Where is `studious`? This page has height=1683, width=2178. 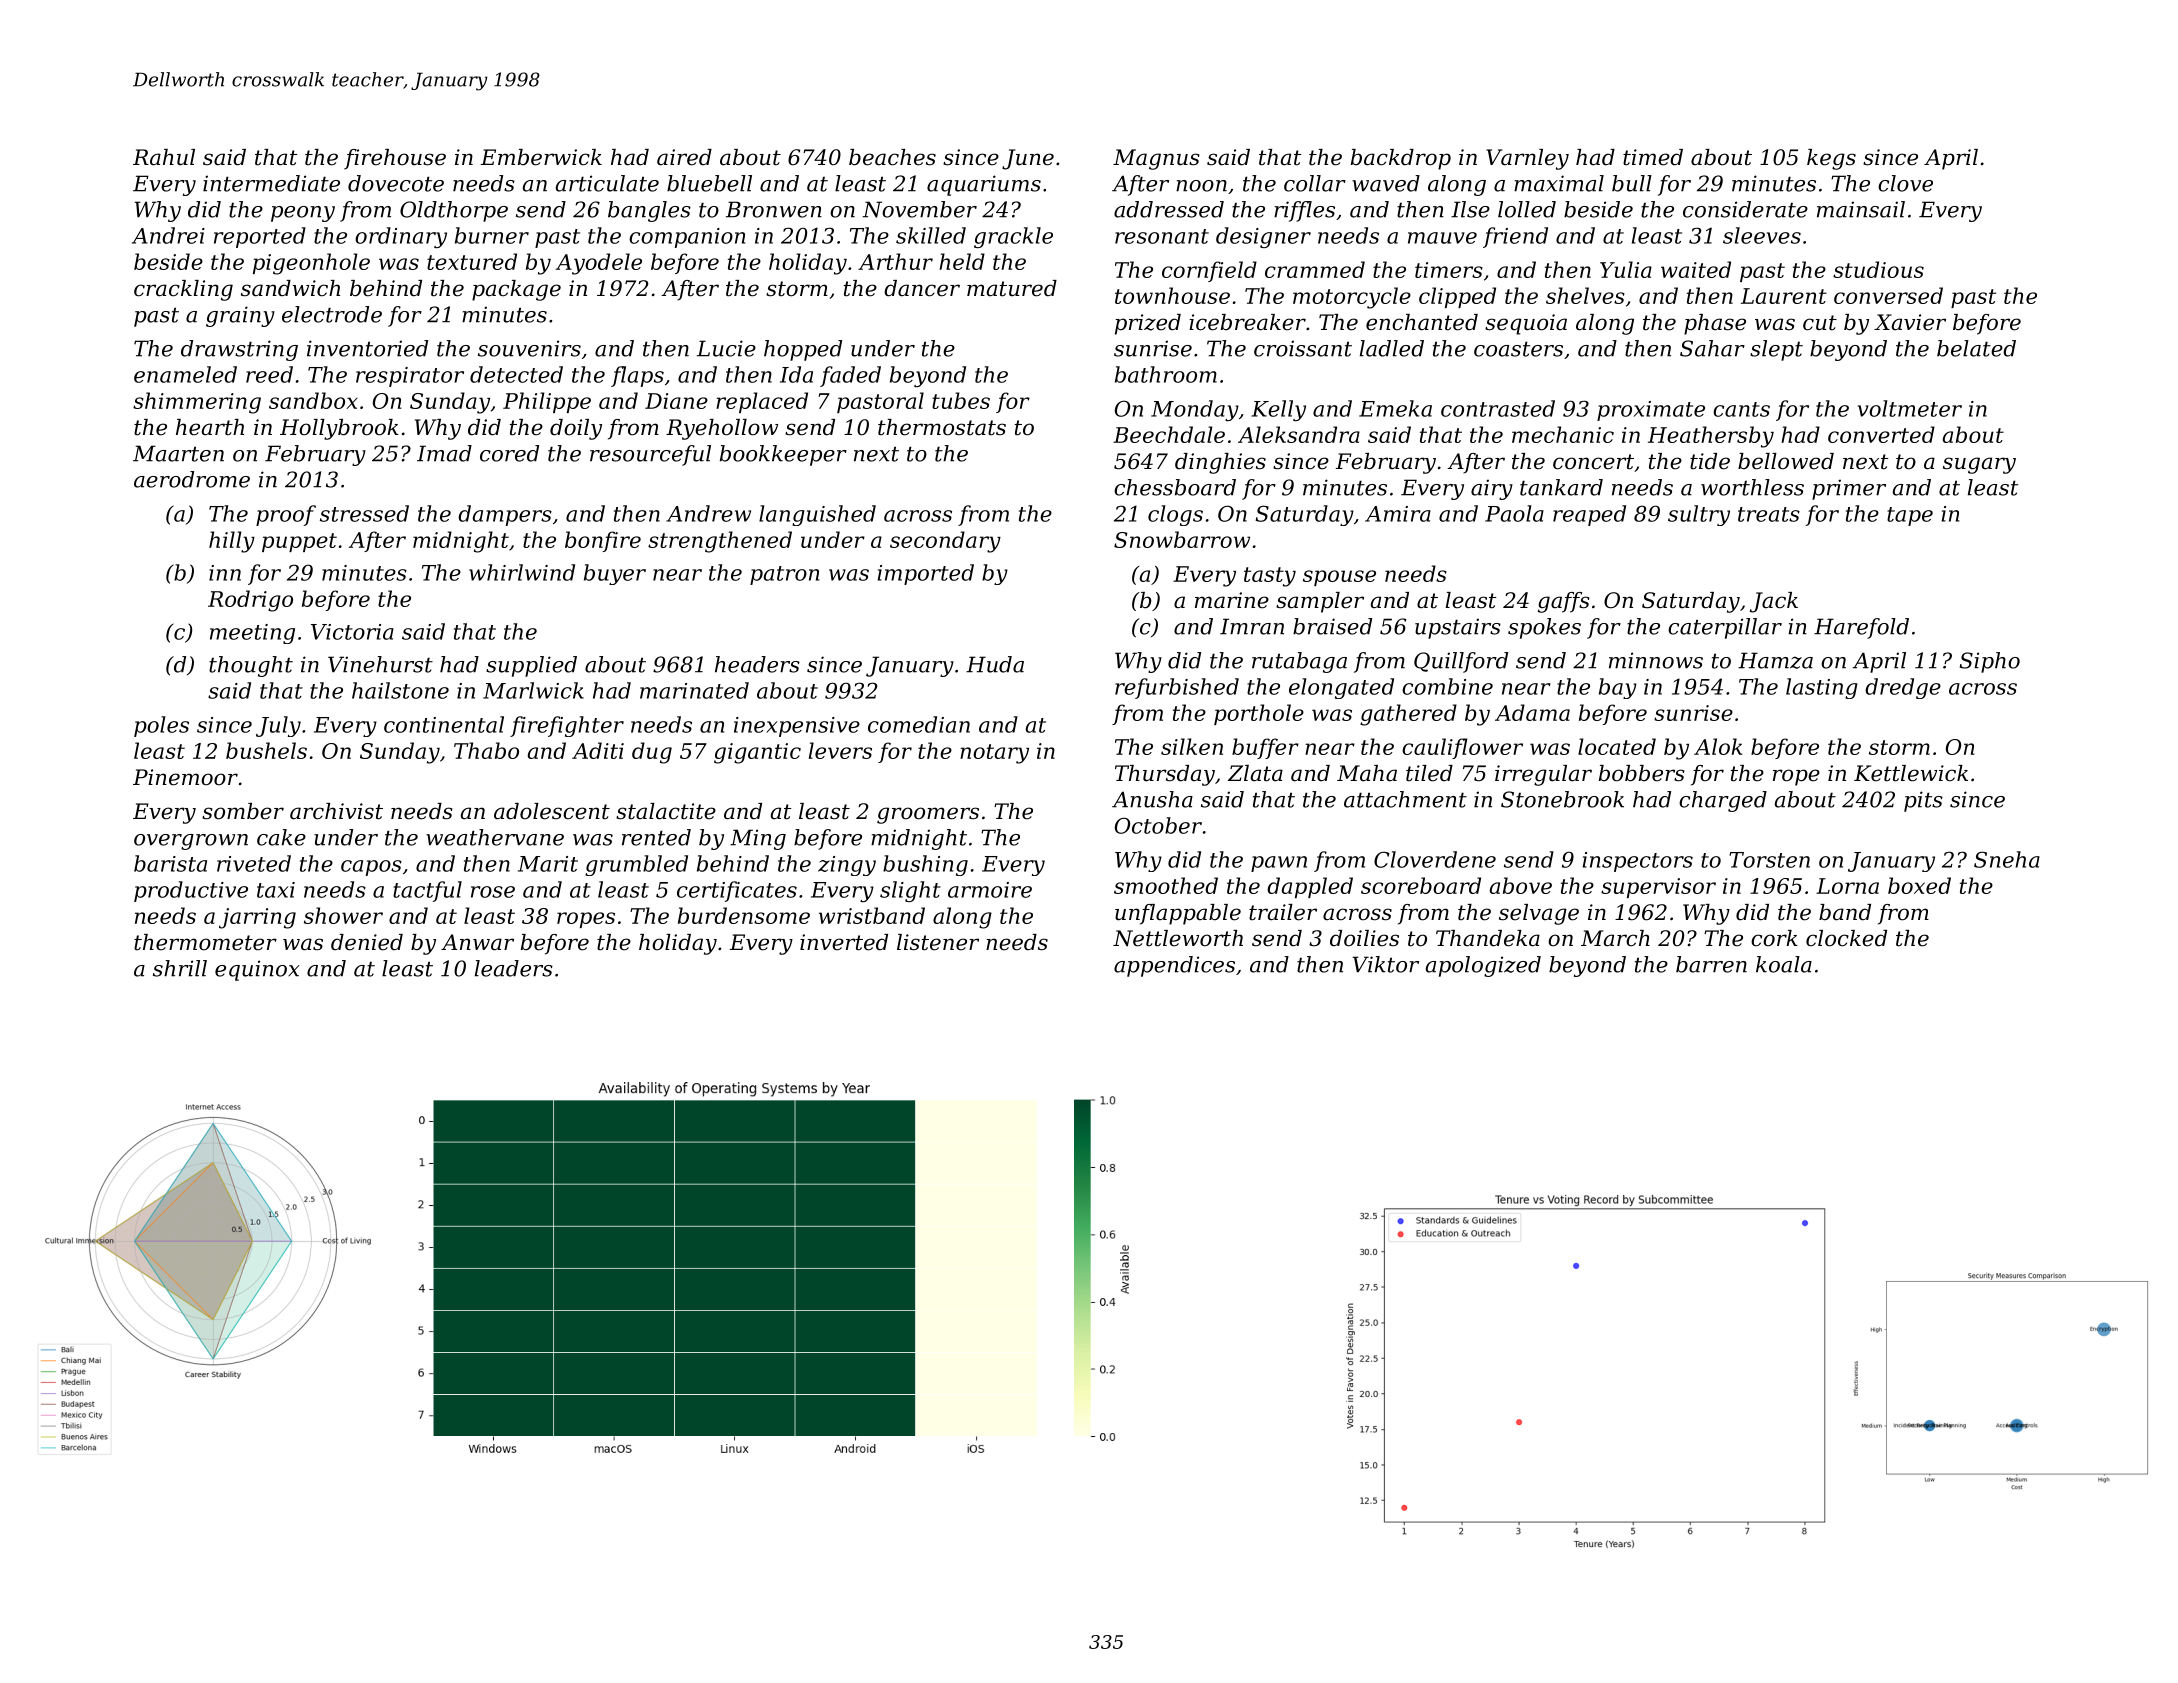
studious is located at coordinates (1878, 269).
